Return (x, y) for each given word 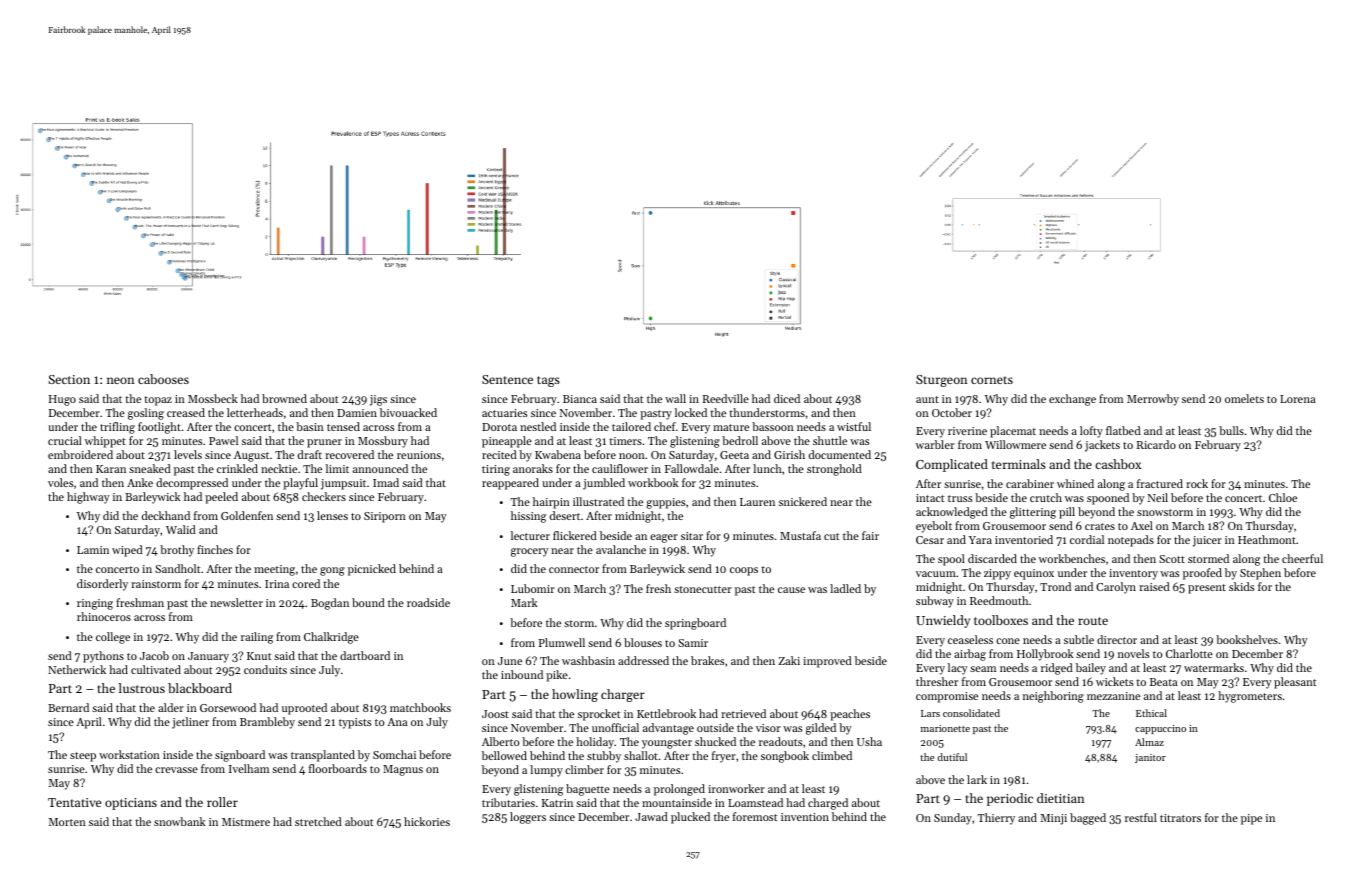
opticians (131, 804)
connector (574, 569)
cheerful (1302, 558)
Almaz (1149, 742)
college (113, 638)
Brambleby (267, 723)
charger (623, 695)
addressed (643, 660)
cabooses (163, 379)
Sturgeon (941, 381)
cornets (992, 380)
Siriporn (385, 517)
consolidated (971, 713)
